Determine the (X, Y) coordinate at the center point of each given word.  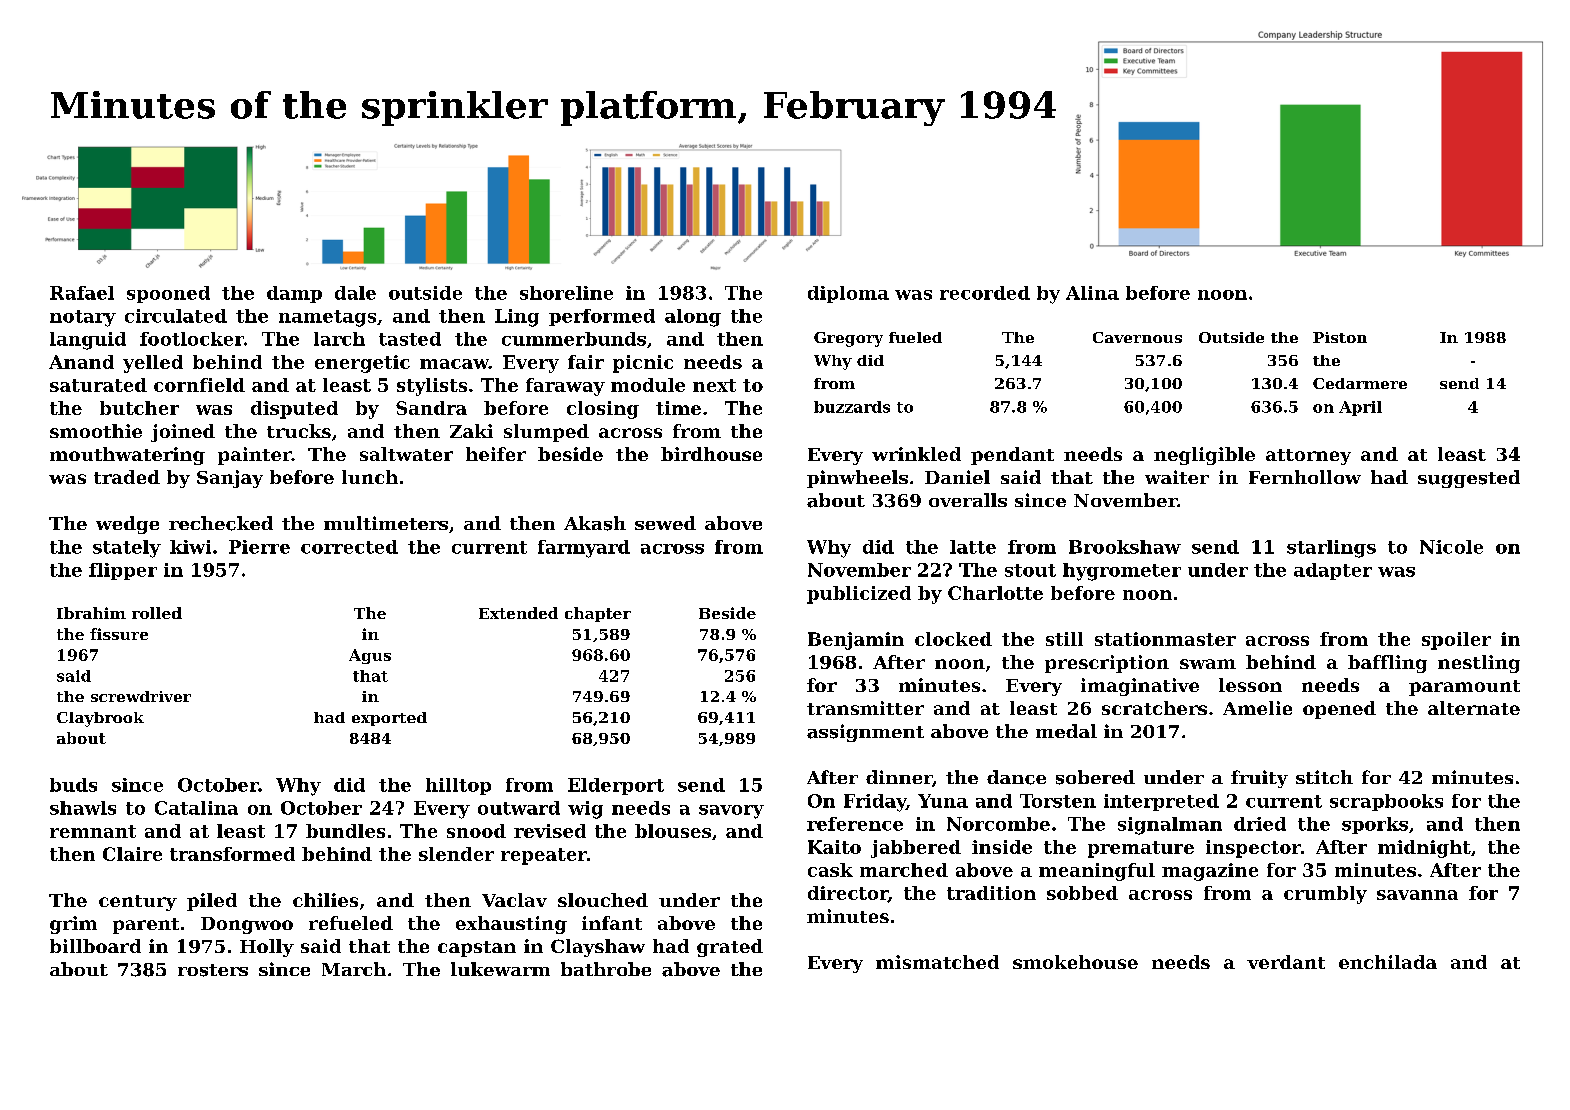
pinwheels (857, 479)
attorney (1308, 457)
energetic (362, 364)
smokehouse (1075, 962)
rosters (213, 970)
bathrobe (606, 969)
